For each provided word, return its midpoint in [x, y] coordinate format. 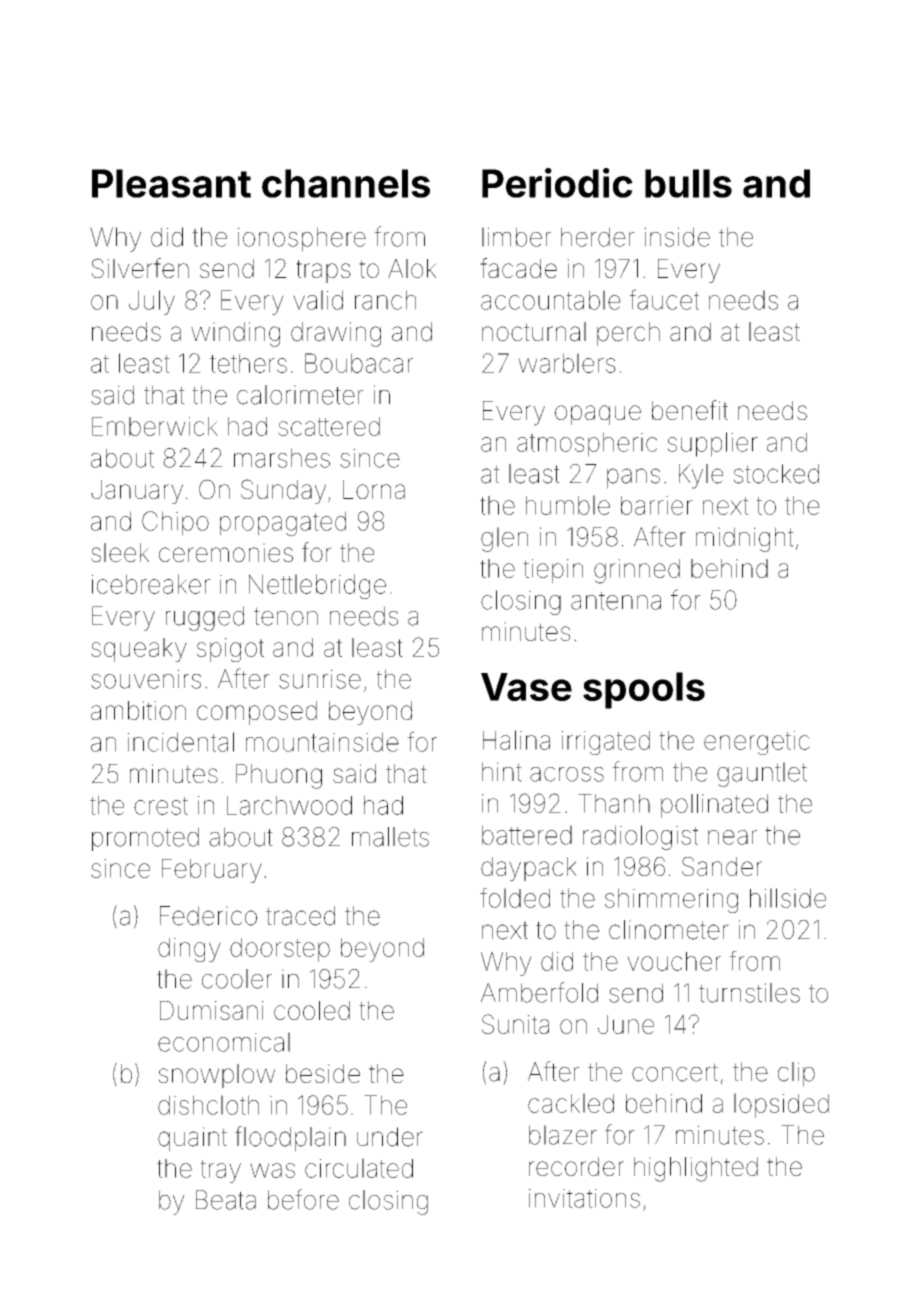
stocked [776, 474]
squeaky [139, 650]
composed [257, 713]
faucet [664, 299]
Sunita [515, 1024]
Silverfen [140, 268]
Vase [526, 687]
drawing [336, 334]
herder [598, 237]
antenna [616, 601]
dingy [189, 950]
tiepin [553, 571]
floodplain [290, 1139]
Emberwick [155, 426]
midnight [745, 539]
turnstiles [749, 993]
